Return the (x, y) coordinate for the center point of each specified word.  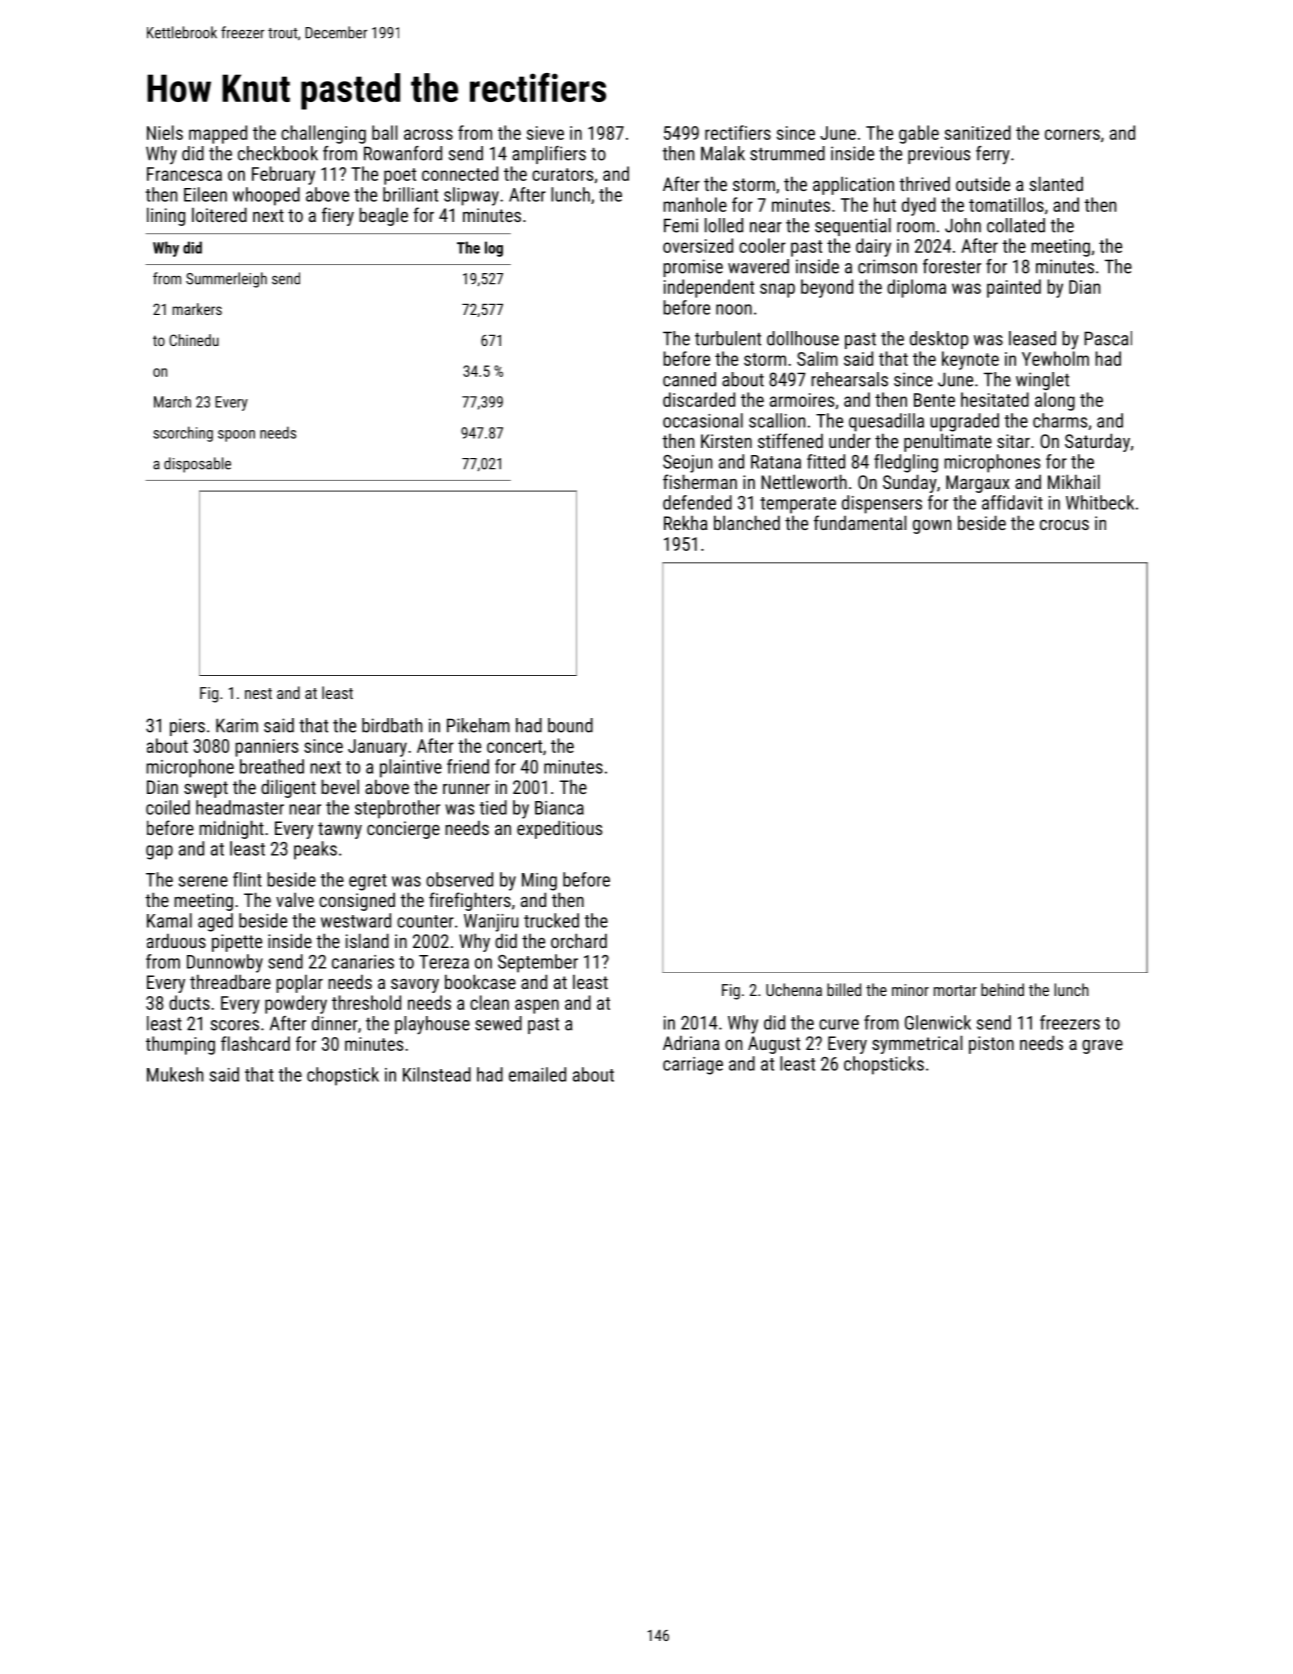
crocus (1064, 525)
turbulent (728, 338)
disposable (197, 465)
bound (570, 725)
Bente (934, 400)
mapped (218, 134)
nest (258, 693)
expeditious (559, 829)
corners (1072, 134)
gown (932, 527)
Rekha (686, 522)
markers (197, 309)
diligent (288, 788)
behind (1002, 989)
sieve (545, 133)
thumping (180, 1045)
